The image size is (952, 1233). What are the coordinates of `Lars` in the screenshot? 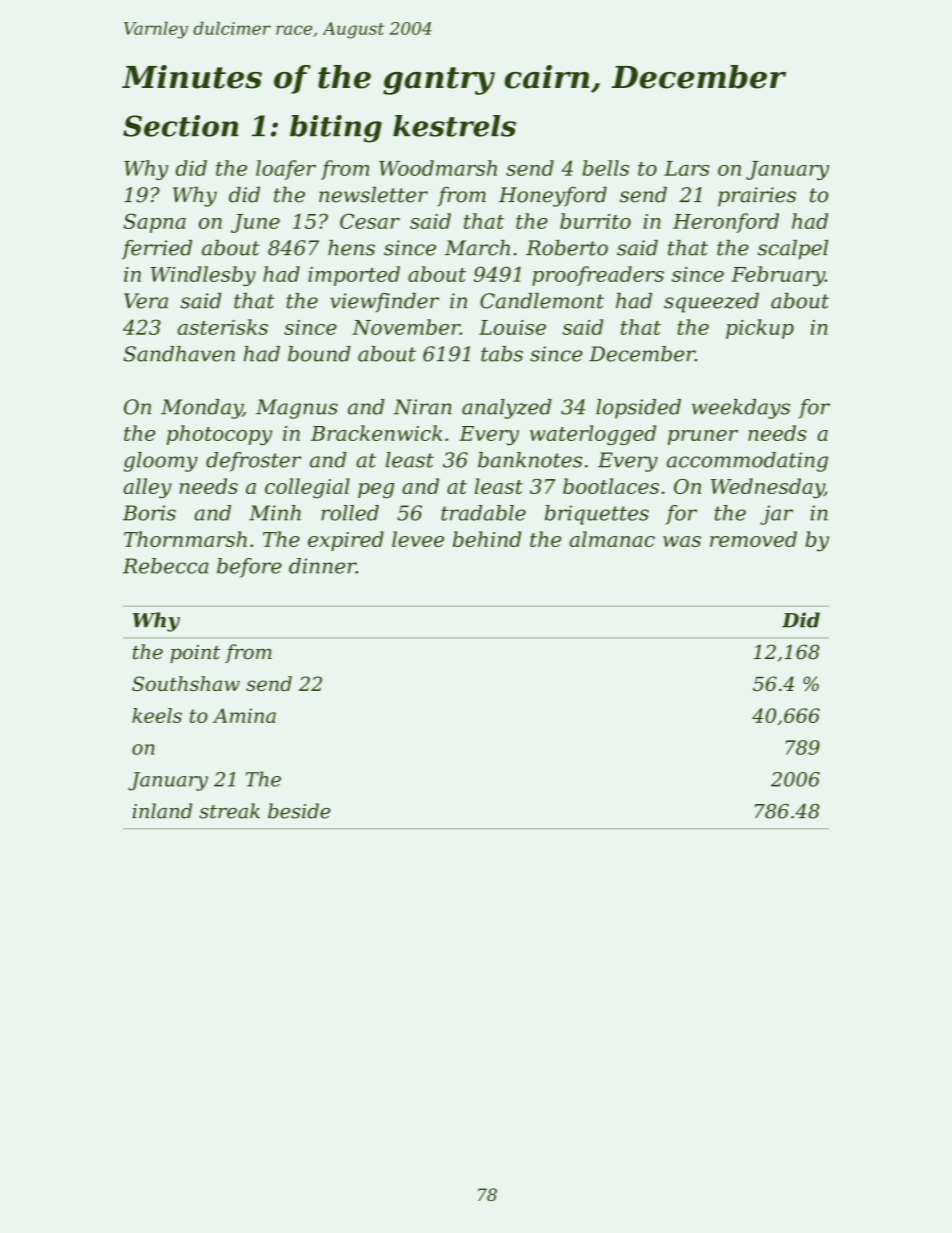 It's located at (686, 168).
